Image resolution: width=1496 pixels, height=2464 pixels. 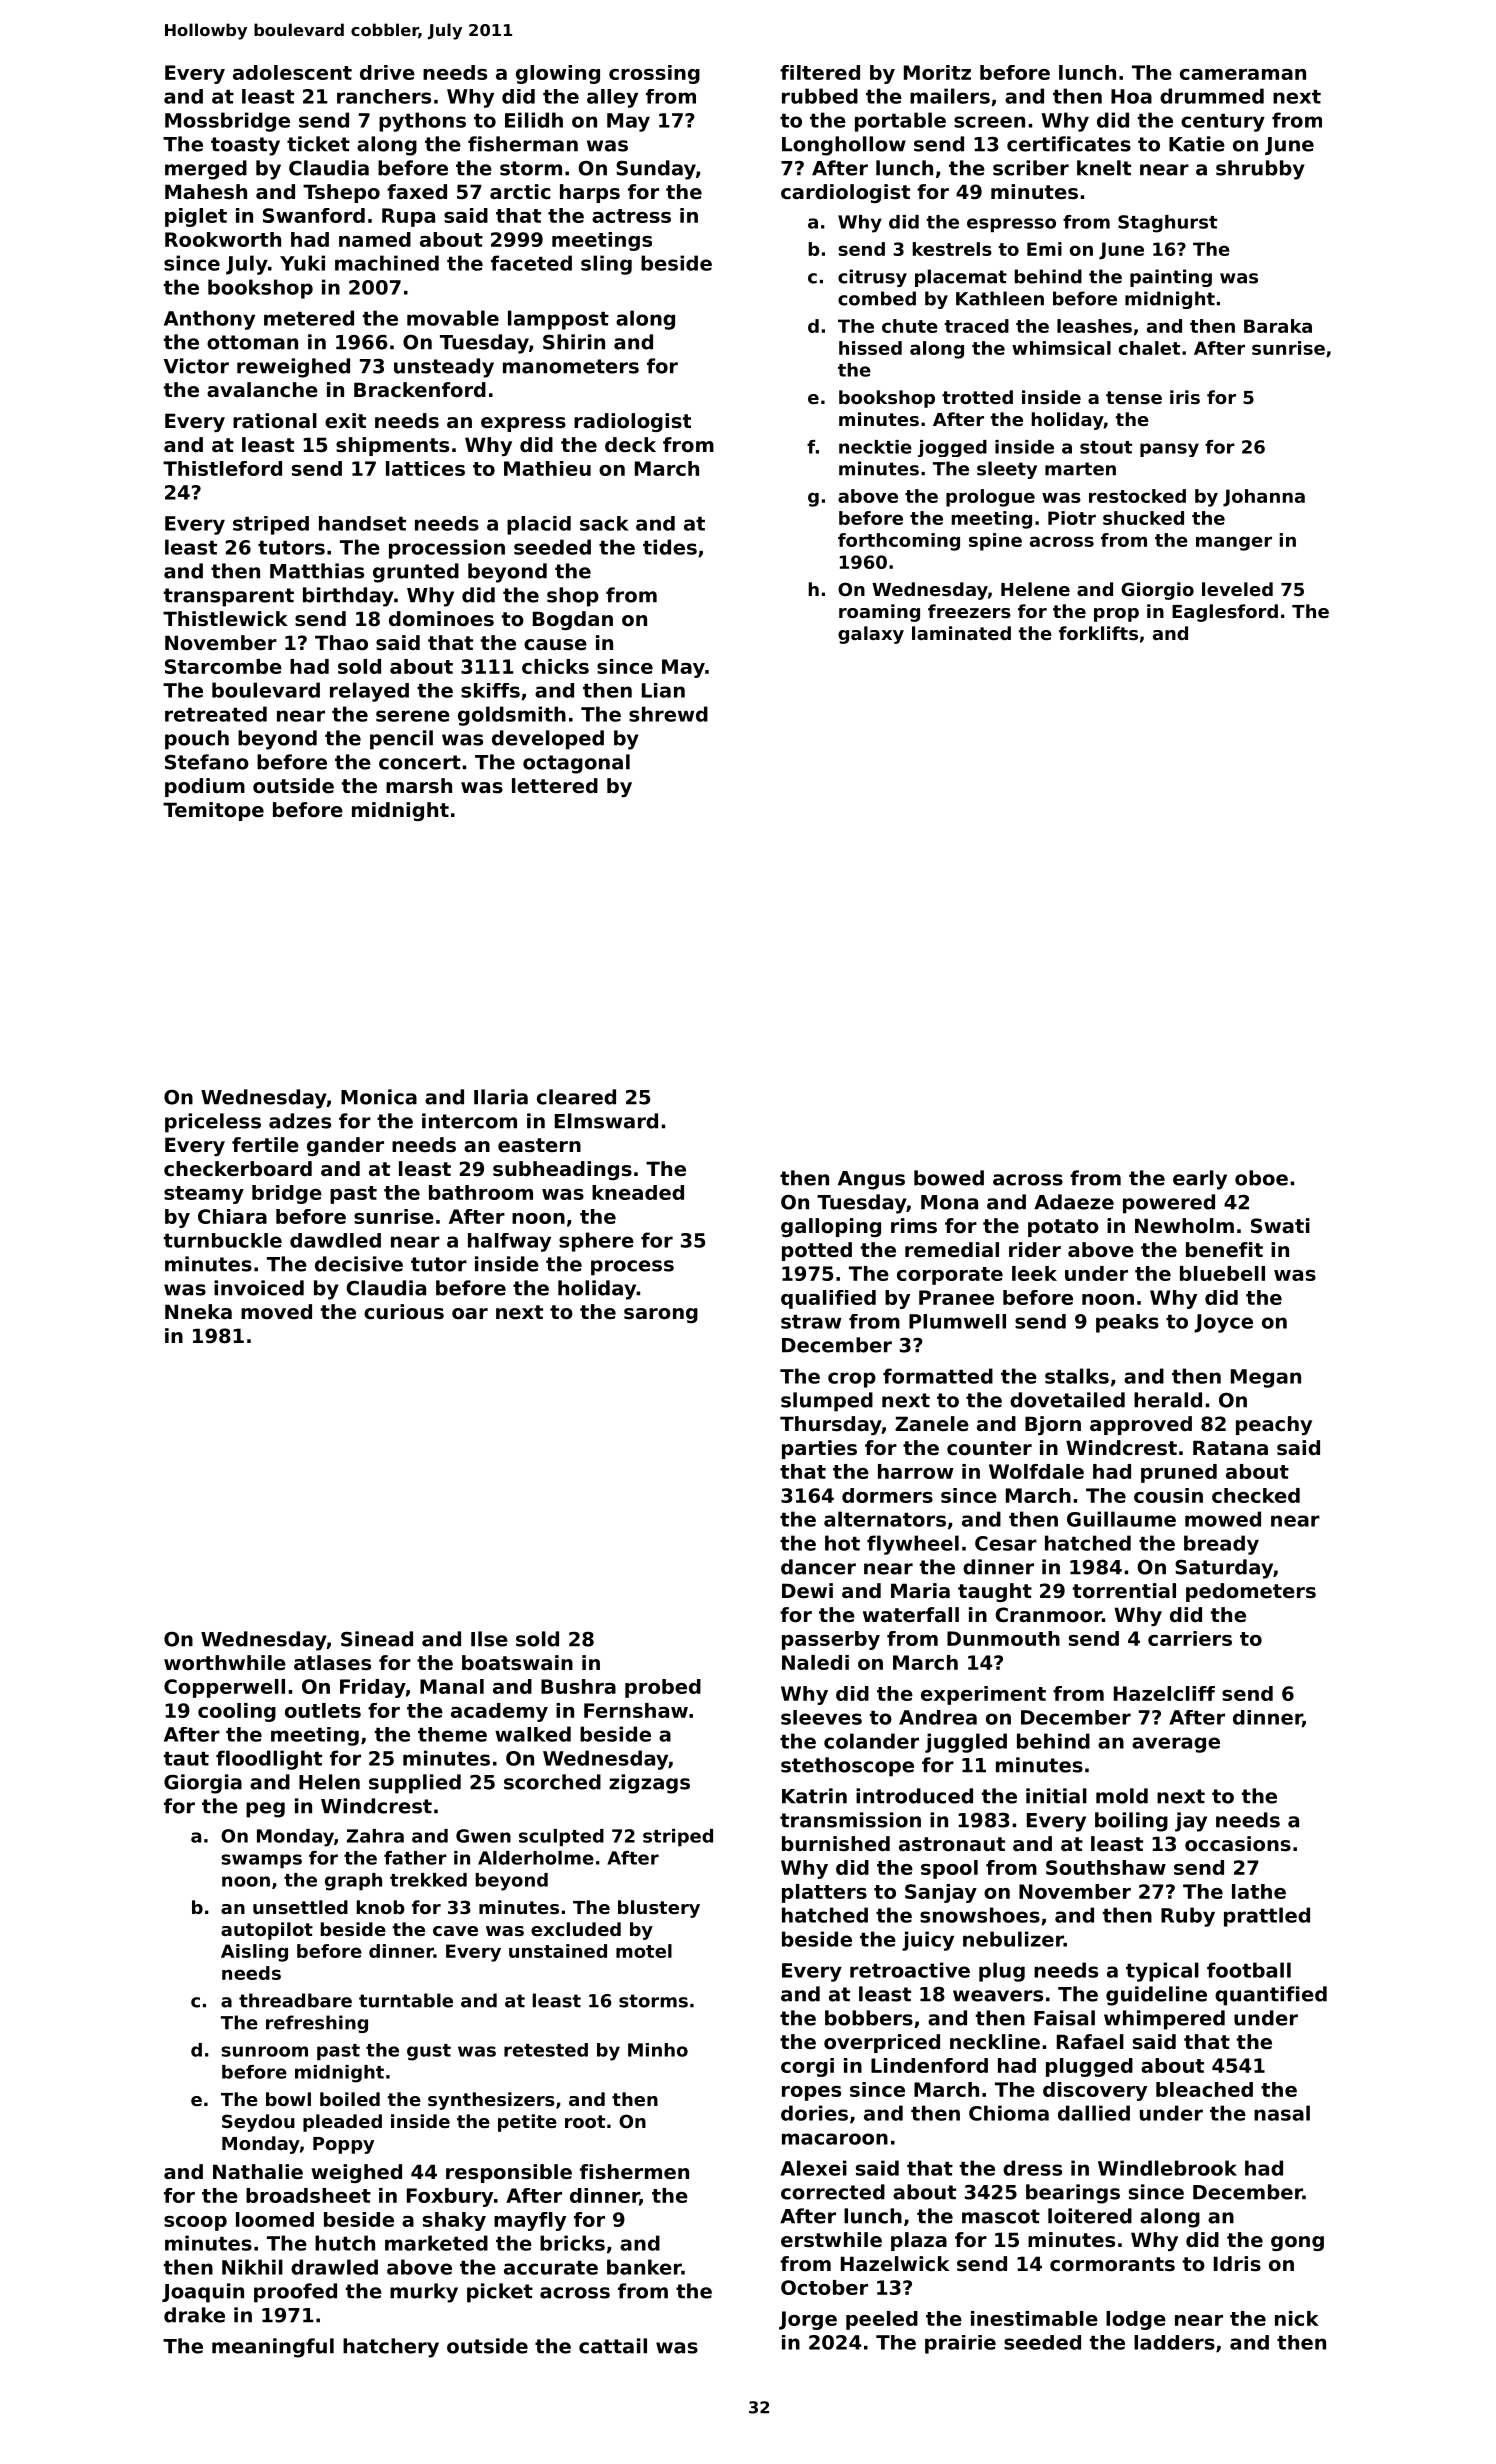 I want to click on Nneka, so click(x=198, y=1312).
